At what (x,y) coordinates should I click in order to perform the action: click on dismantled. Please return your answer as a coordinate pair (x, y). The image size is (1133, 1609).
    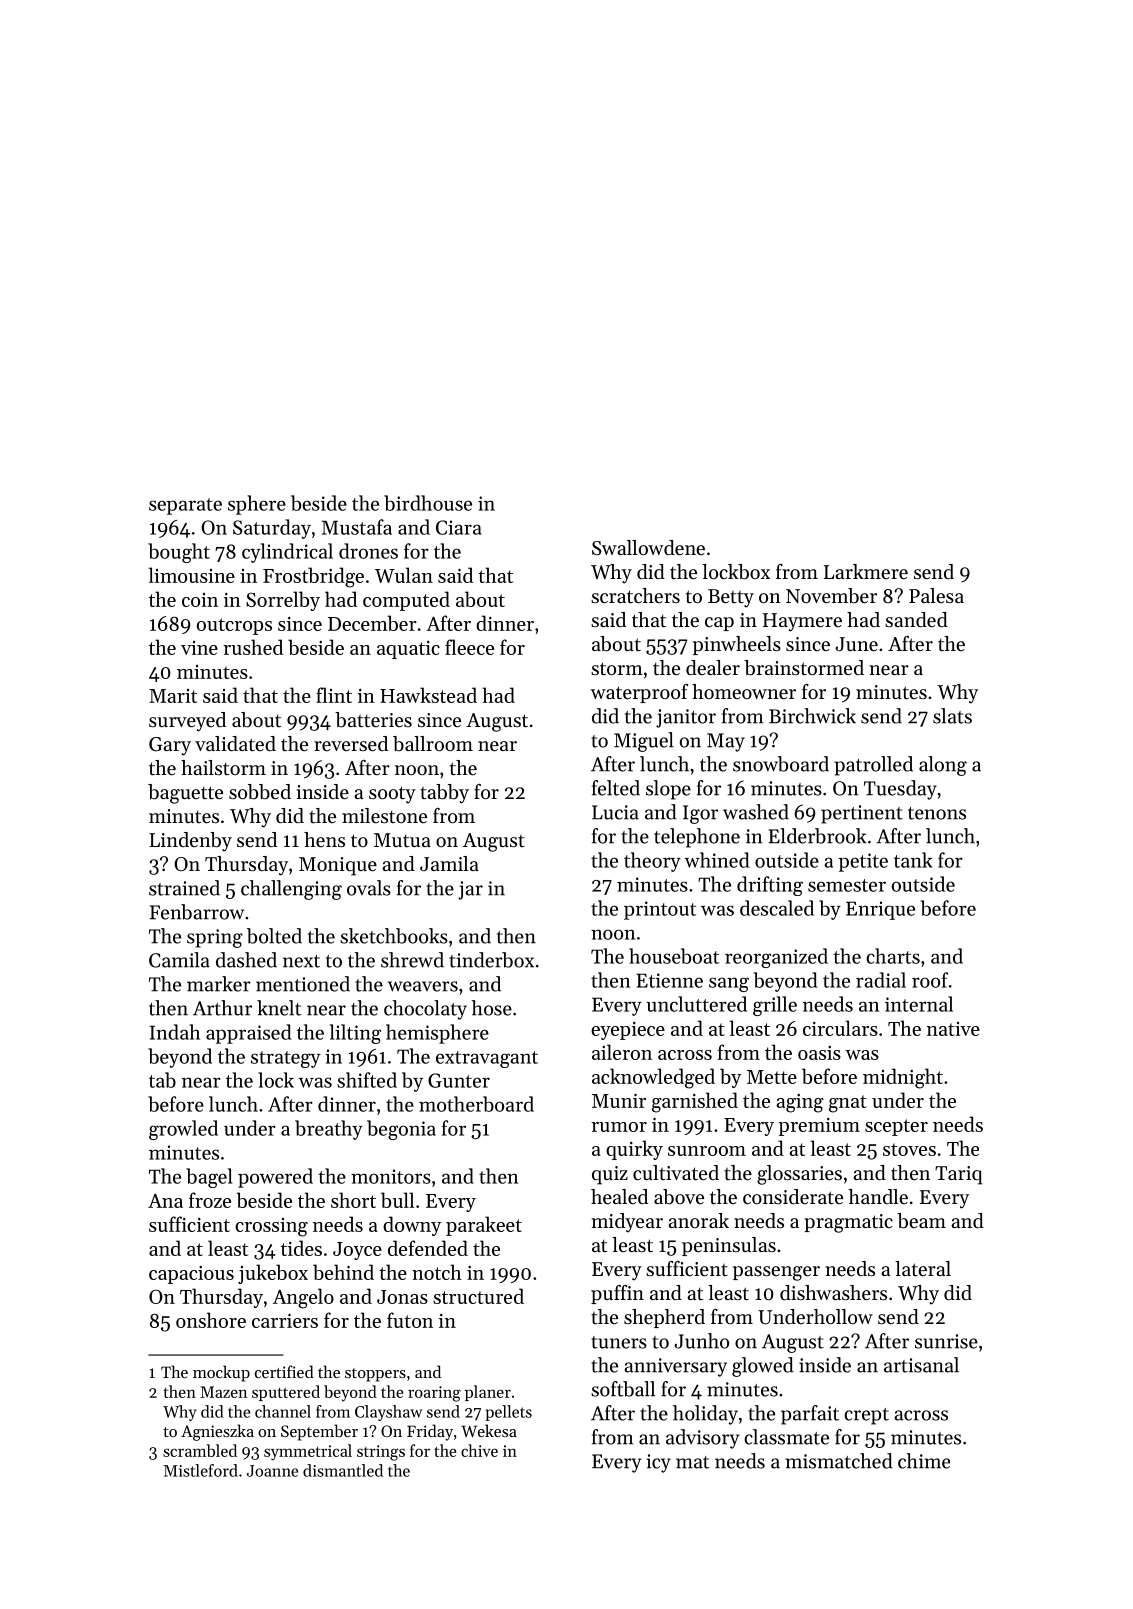
    Looking at the image, I should click on (343, 1470).
